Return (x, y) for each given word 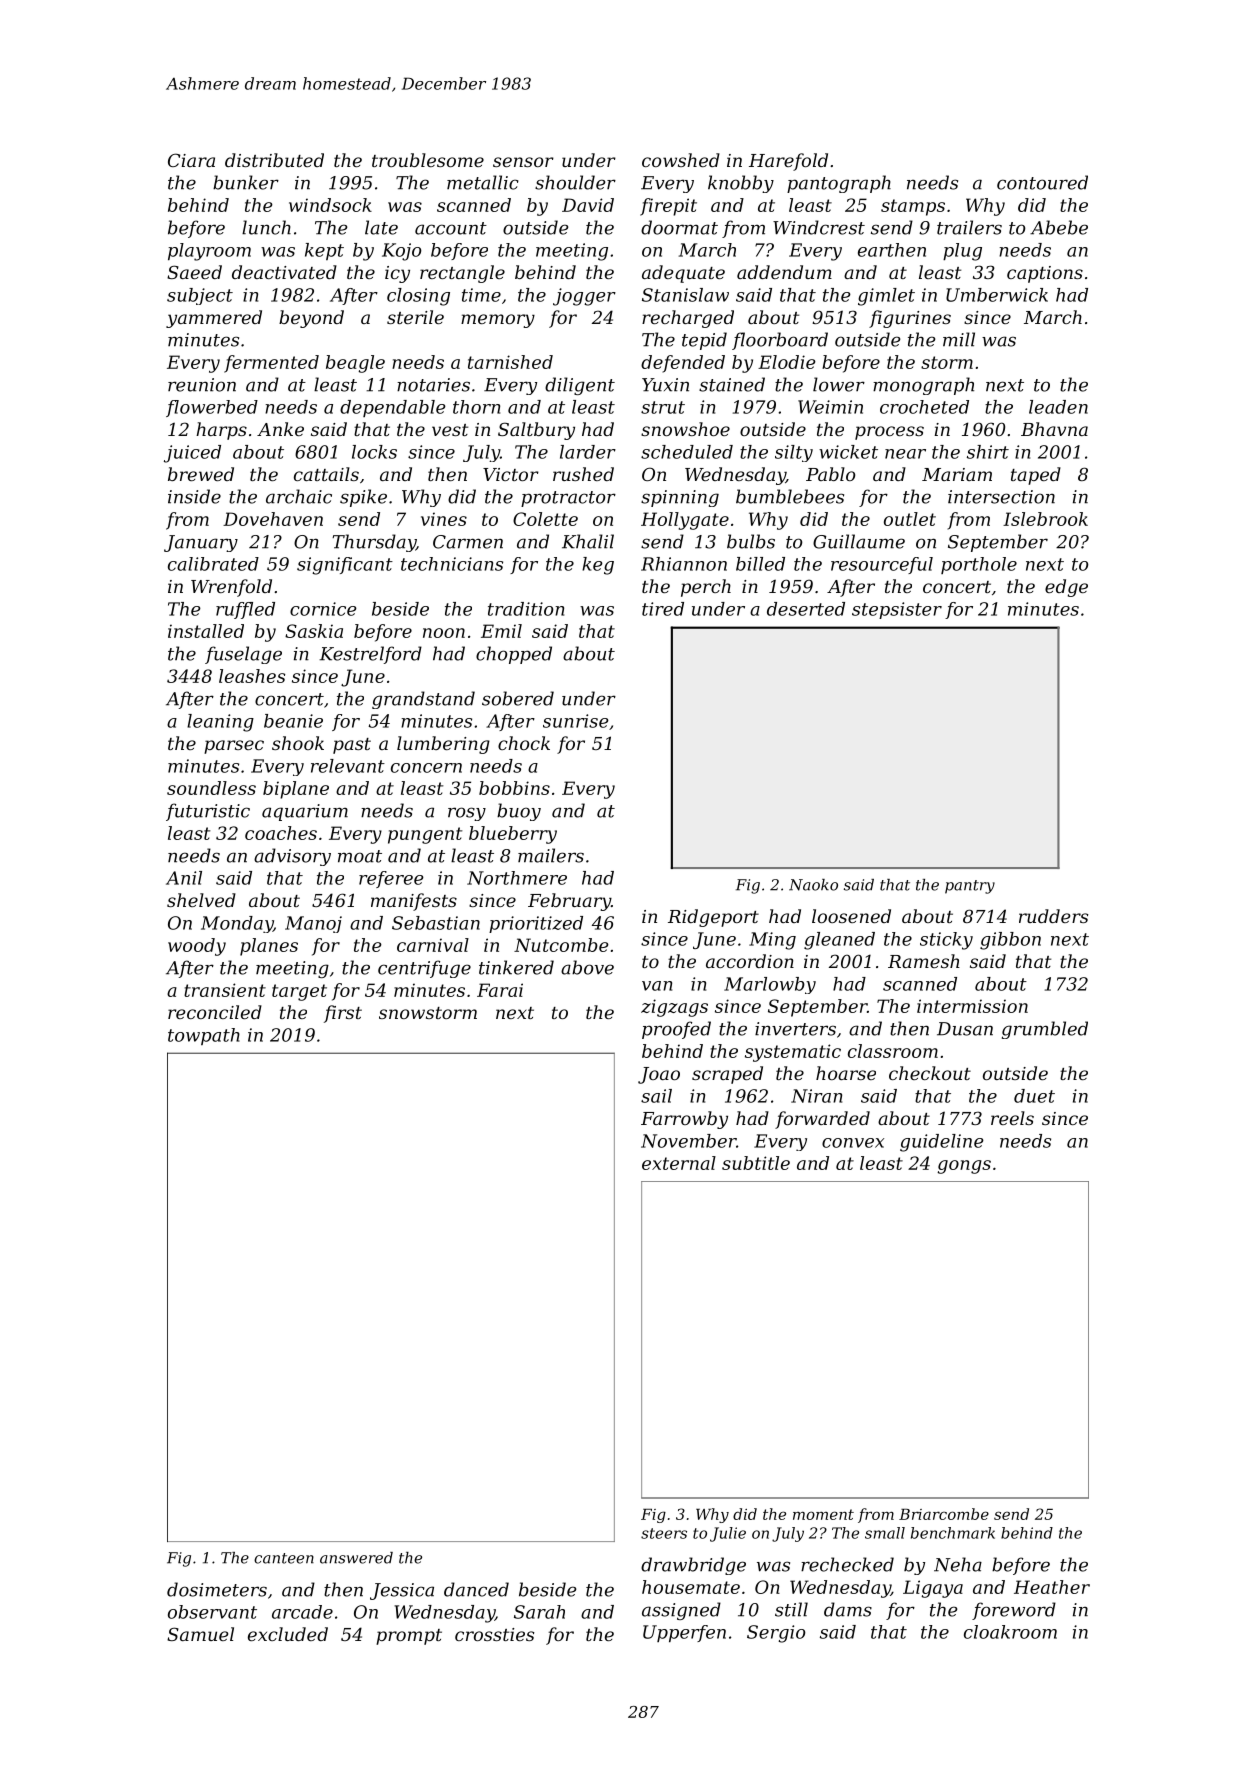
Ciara (191, 160)
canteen (284, 1558)
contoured (1042, 182)
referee (391, 879)
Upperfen (684, 1633)
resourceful (882, 565)
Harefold (788, 162)
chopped (514, 655)
